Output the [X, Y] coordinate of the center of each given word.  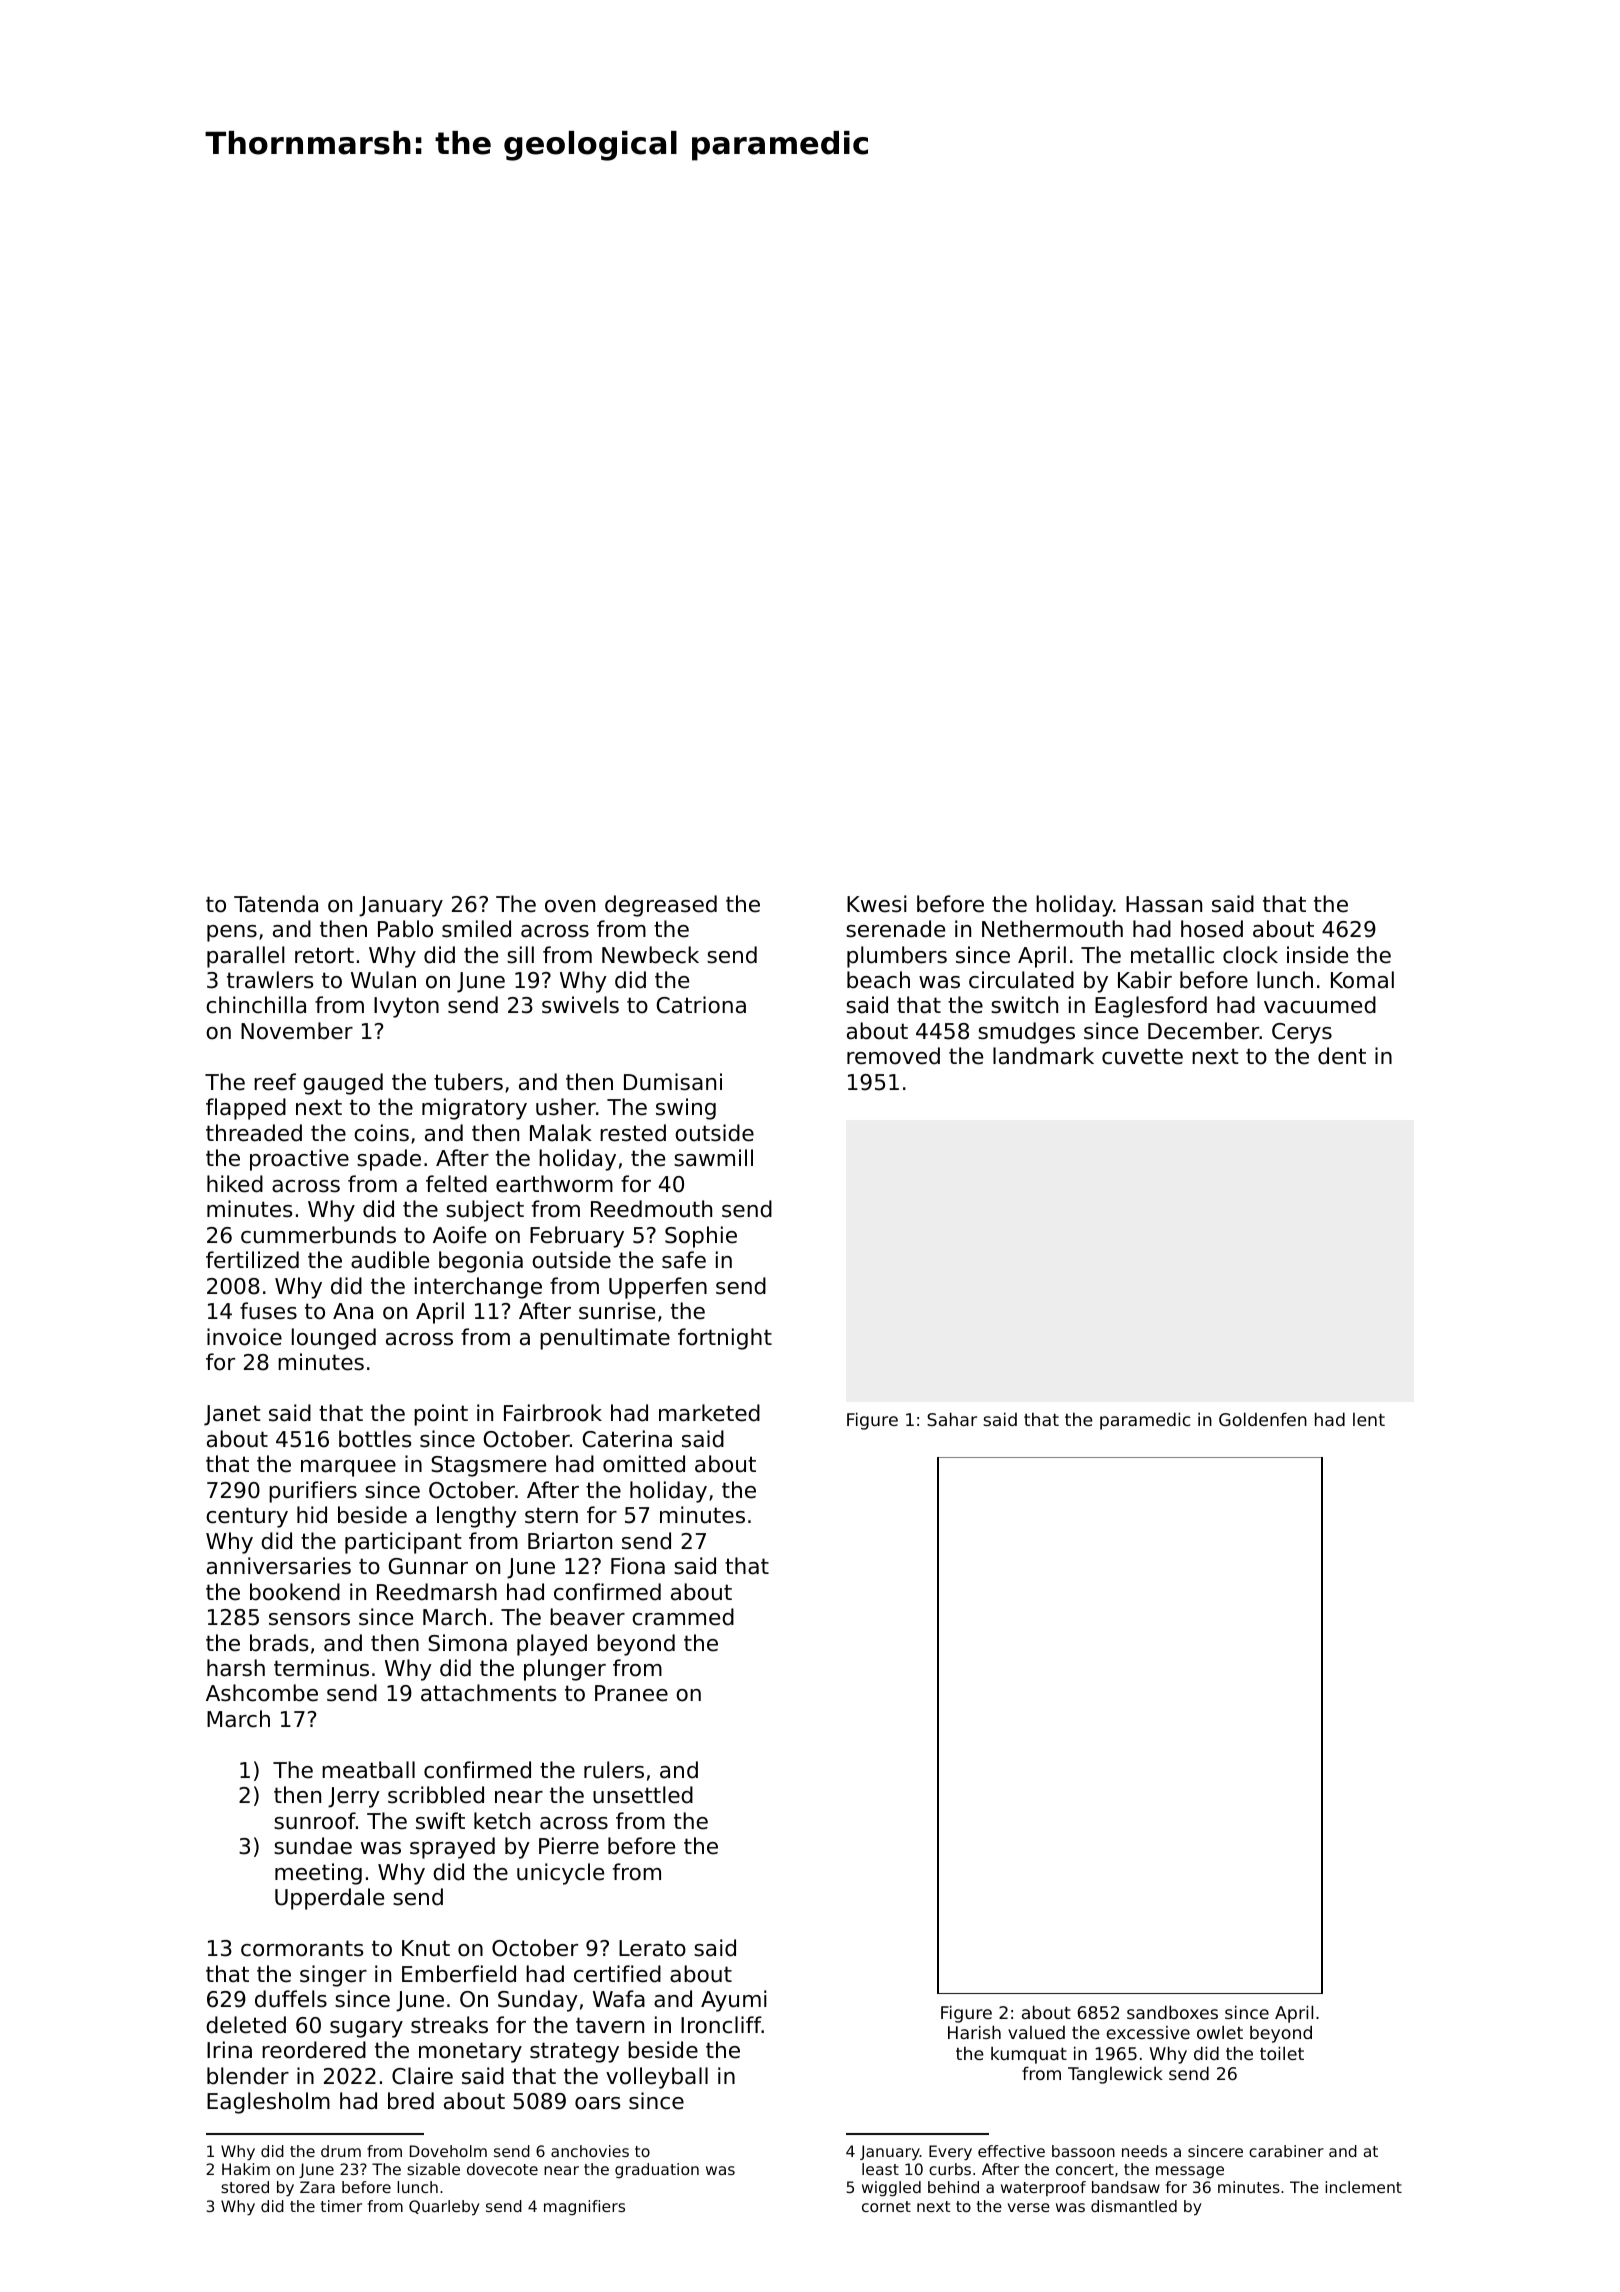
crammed [683, 1617]
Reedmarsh [437, 1592]
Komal [1362, 980]
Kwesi [877, 904]
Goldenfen [1263, 1419]
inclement [1363, 2187]
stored [245, 2187]
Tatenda [276, 904]
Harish [974, 2032]
